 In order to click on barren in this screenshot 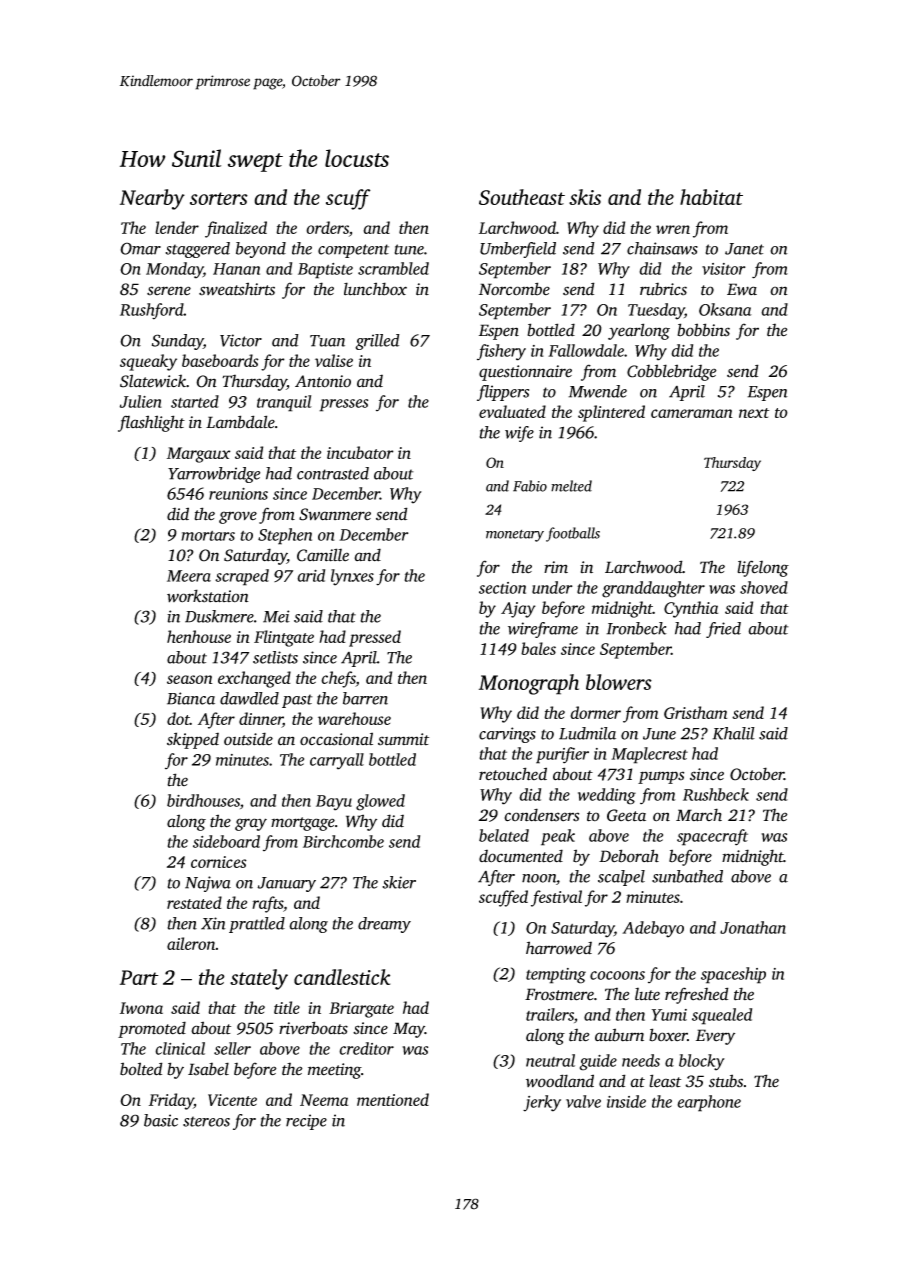, I will do `click(365, 698)`.
